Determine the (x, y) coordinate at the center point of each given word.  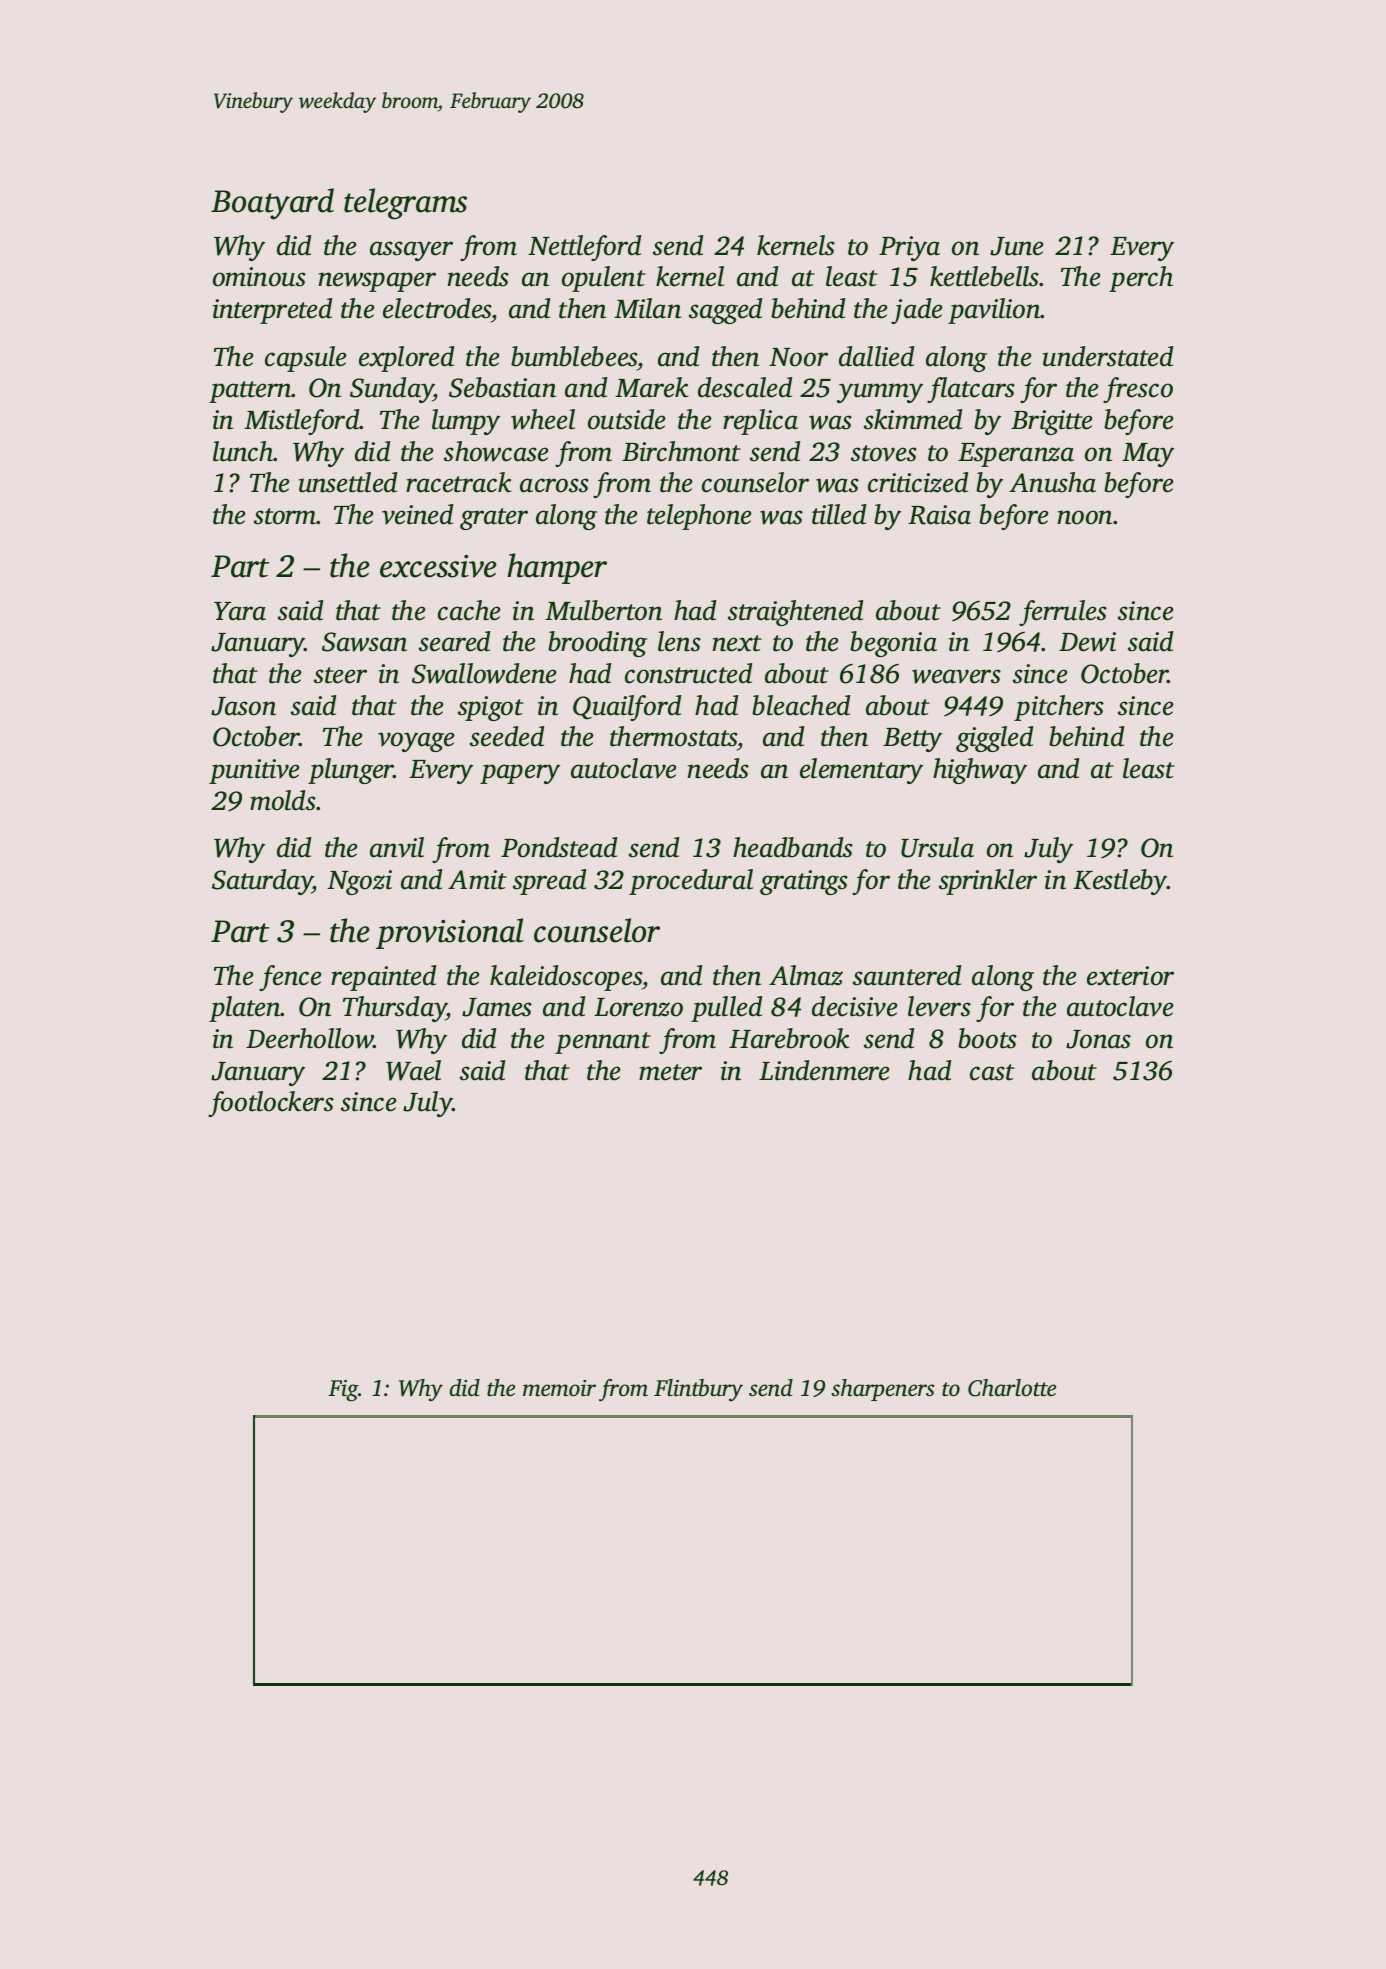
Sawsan (364, 642)
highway (980, 771)
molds (283, 800)
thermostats (674, 738)
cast (992, 1072)
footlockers (271, 1104)
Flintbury (698, 1390)
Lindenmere (824, 1070)
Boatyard (272, 204)
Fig (343, 1391)
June (1017, 246)
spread (549, 882)
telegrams (405, 204)
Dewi (1087, 642)
